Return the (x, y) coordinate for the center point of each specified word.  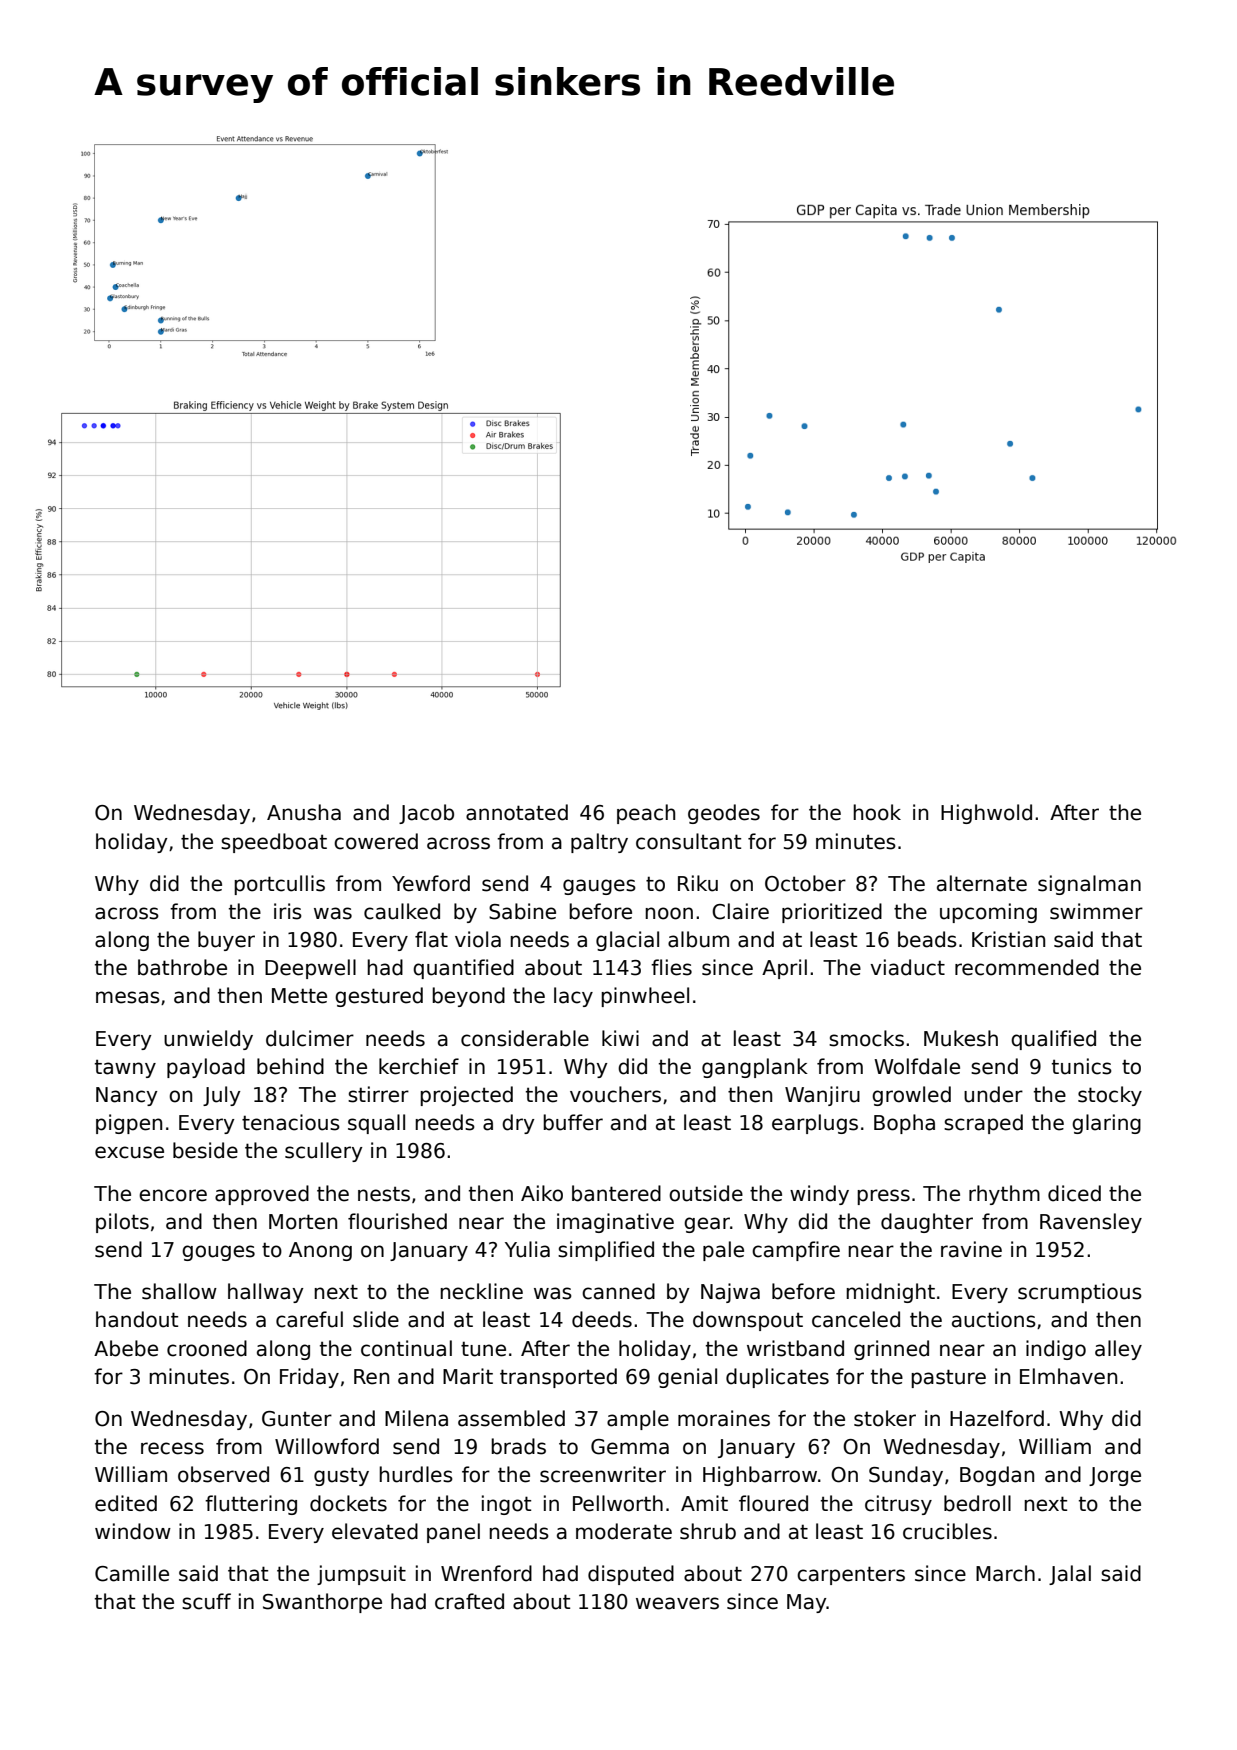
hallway (266, 1293)
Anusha (304, 812)
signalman (1089, 885)
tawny (125, 1068)
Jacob (426, 814)
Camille (132, 1573)
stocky (1110, 1096)
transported (558, 1378)
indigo (1056, 1350)
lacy (573, 997)
